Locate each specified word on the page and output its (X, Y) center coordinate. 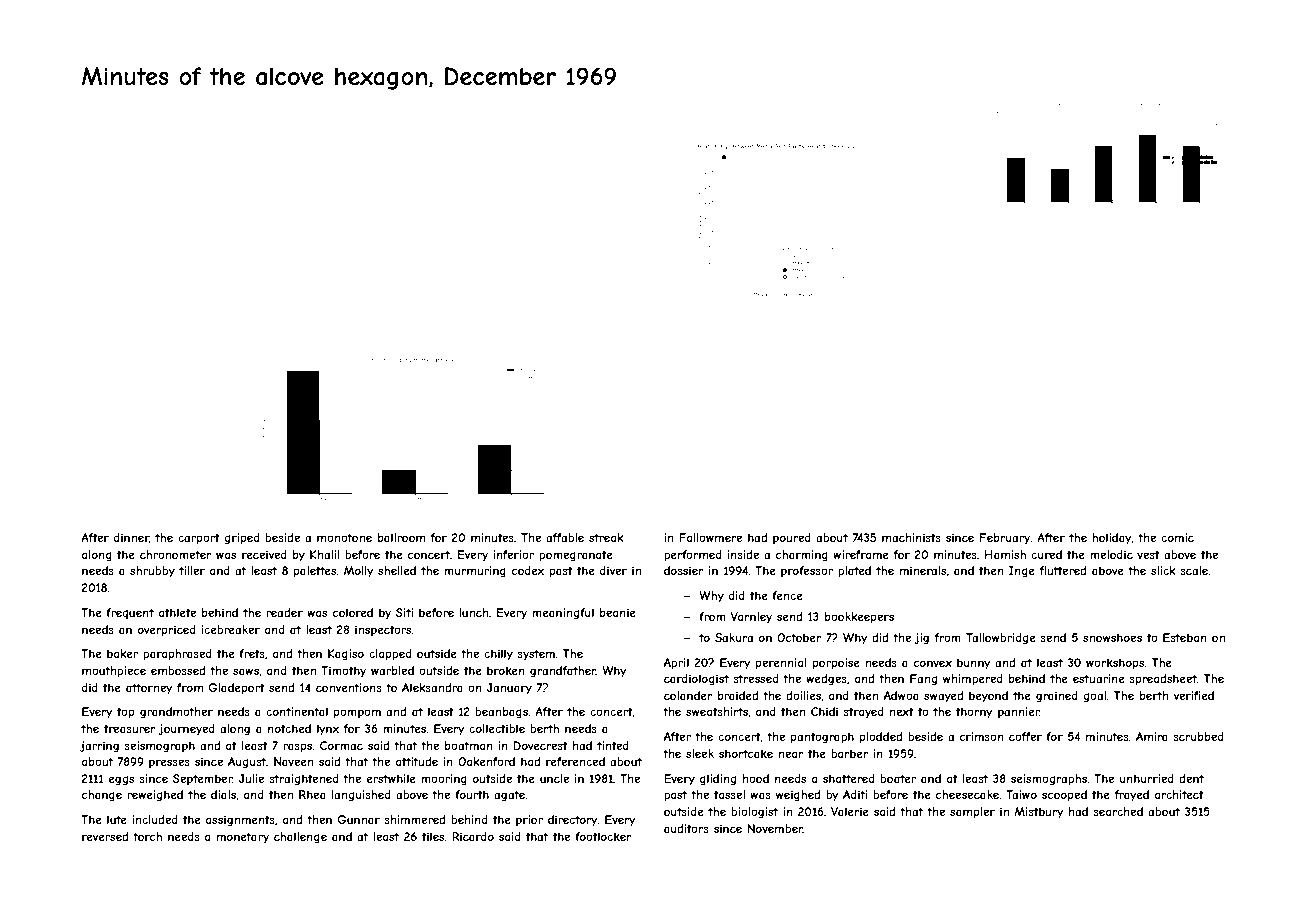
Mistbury (1039, 813)
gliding (718, 780)
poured (792, 538)
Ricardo (473, 836)
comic (1177, 537)
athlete (177, 612)
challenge (300, 838)
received (264, 554)
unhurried (1147, 778)
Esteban (1185, 637)
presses (169, 763)
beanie (618, 612)
